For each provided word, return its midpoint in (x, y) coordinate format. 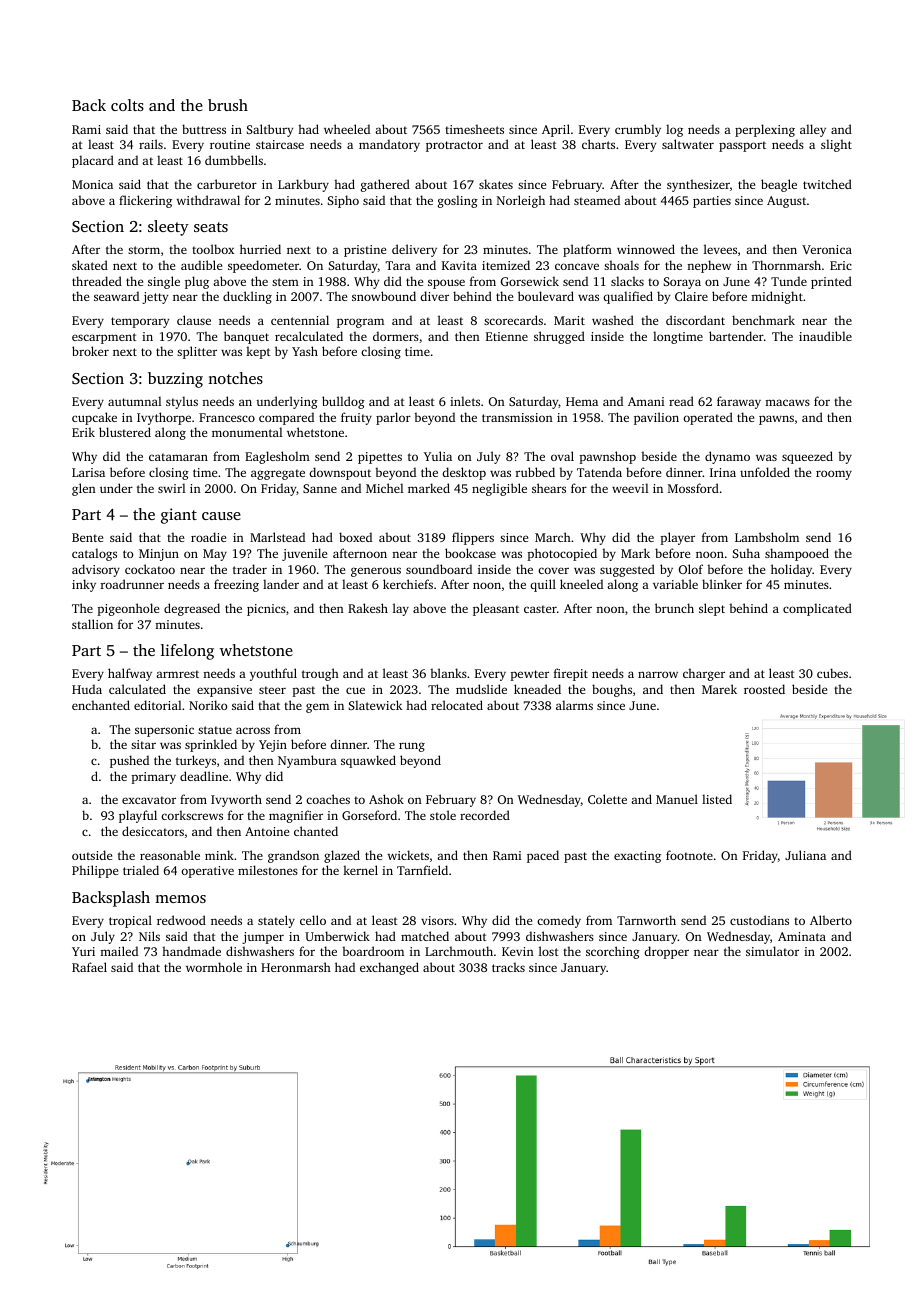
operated (708, 418)
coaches (328, 799)
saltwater (688, 144)
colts (127, 105)
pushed (129, 761)
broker (90, 351)
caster (540, 609)
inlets (465, 401)
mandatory (389, 145)
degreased (192, 609)
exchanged (389, 968)
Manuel (677, 799)
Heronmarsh (296, 967)
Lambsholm (767, 537)
